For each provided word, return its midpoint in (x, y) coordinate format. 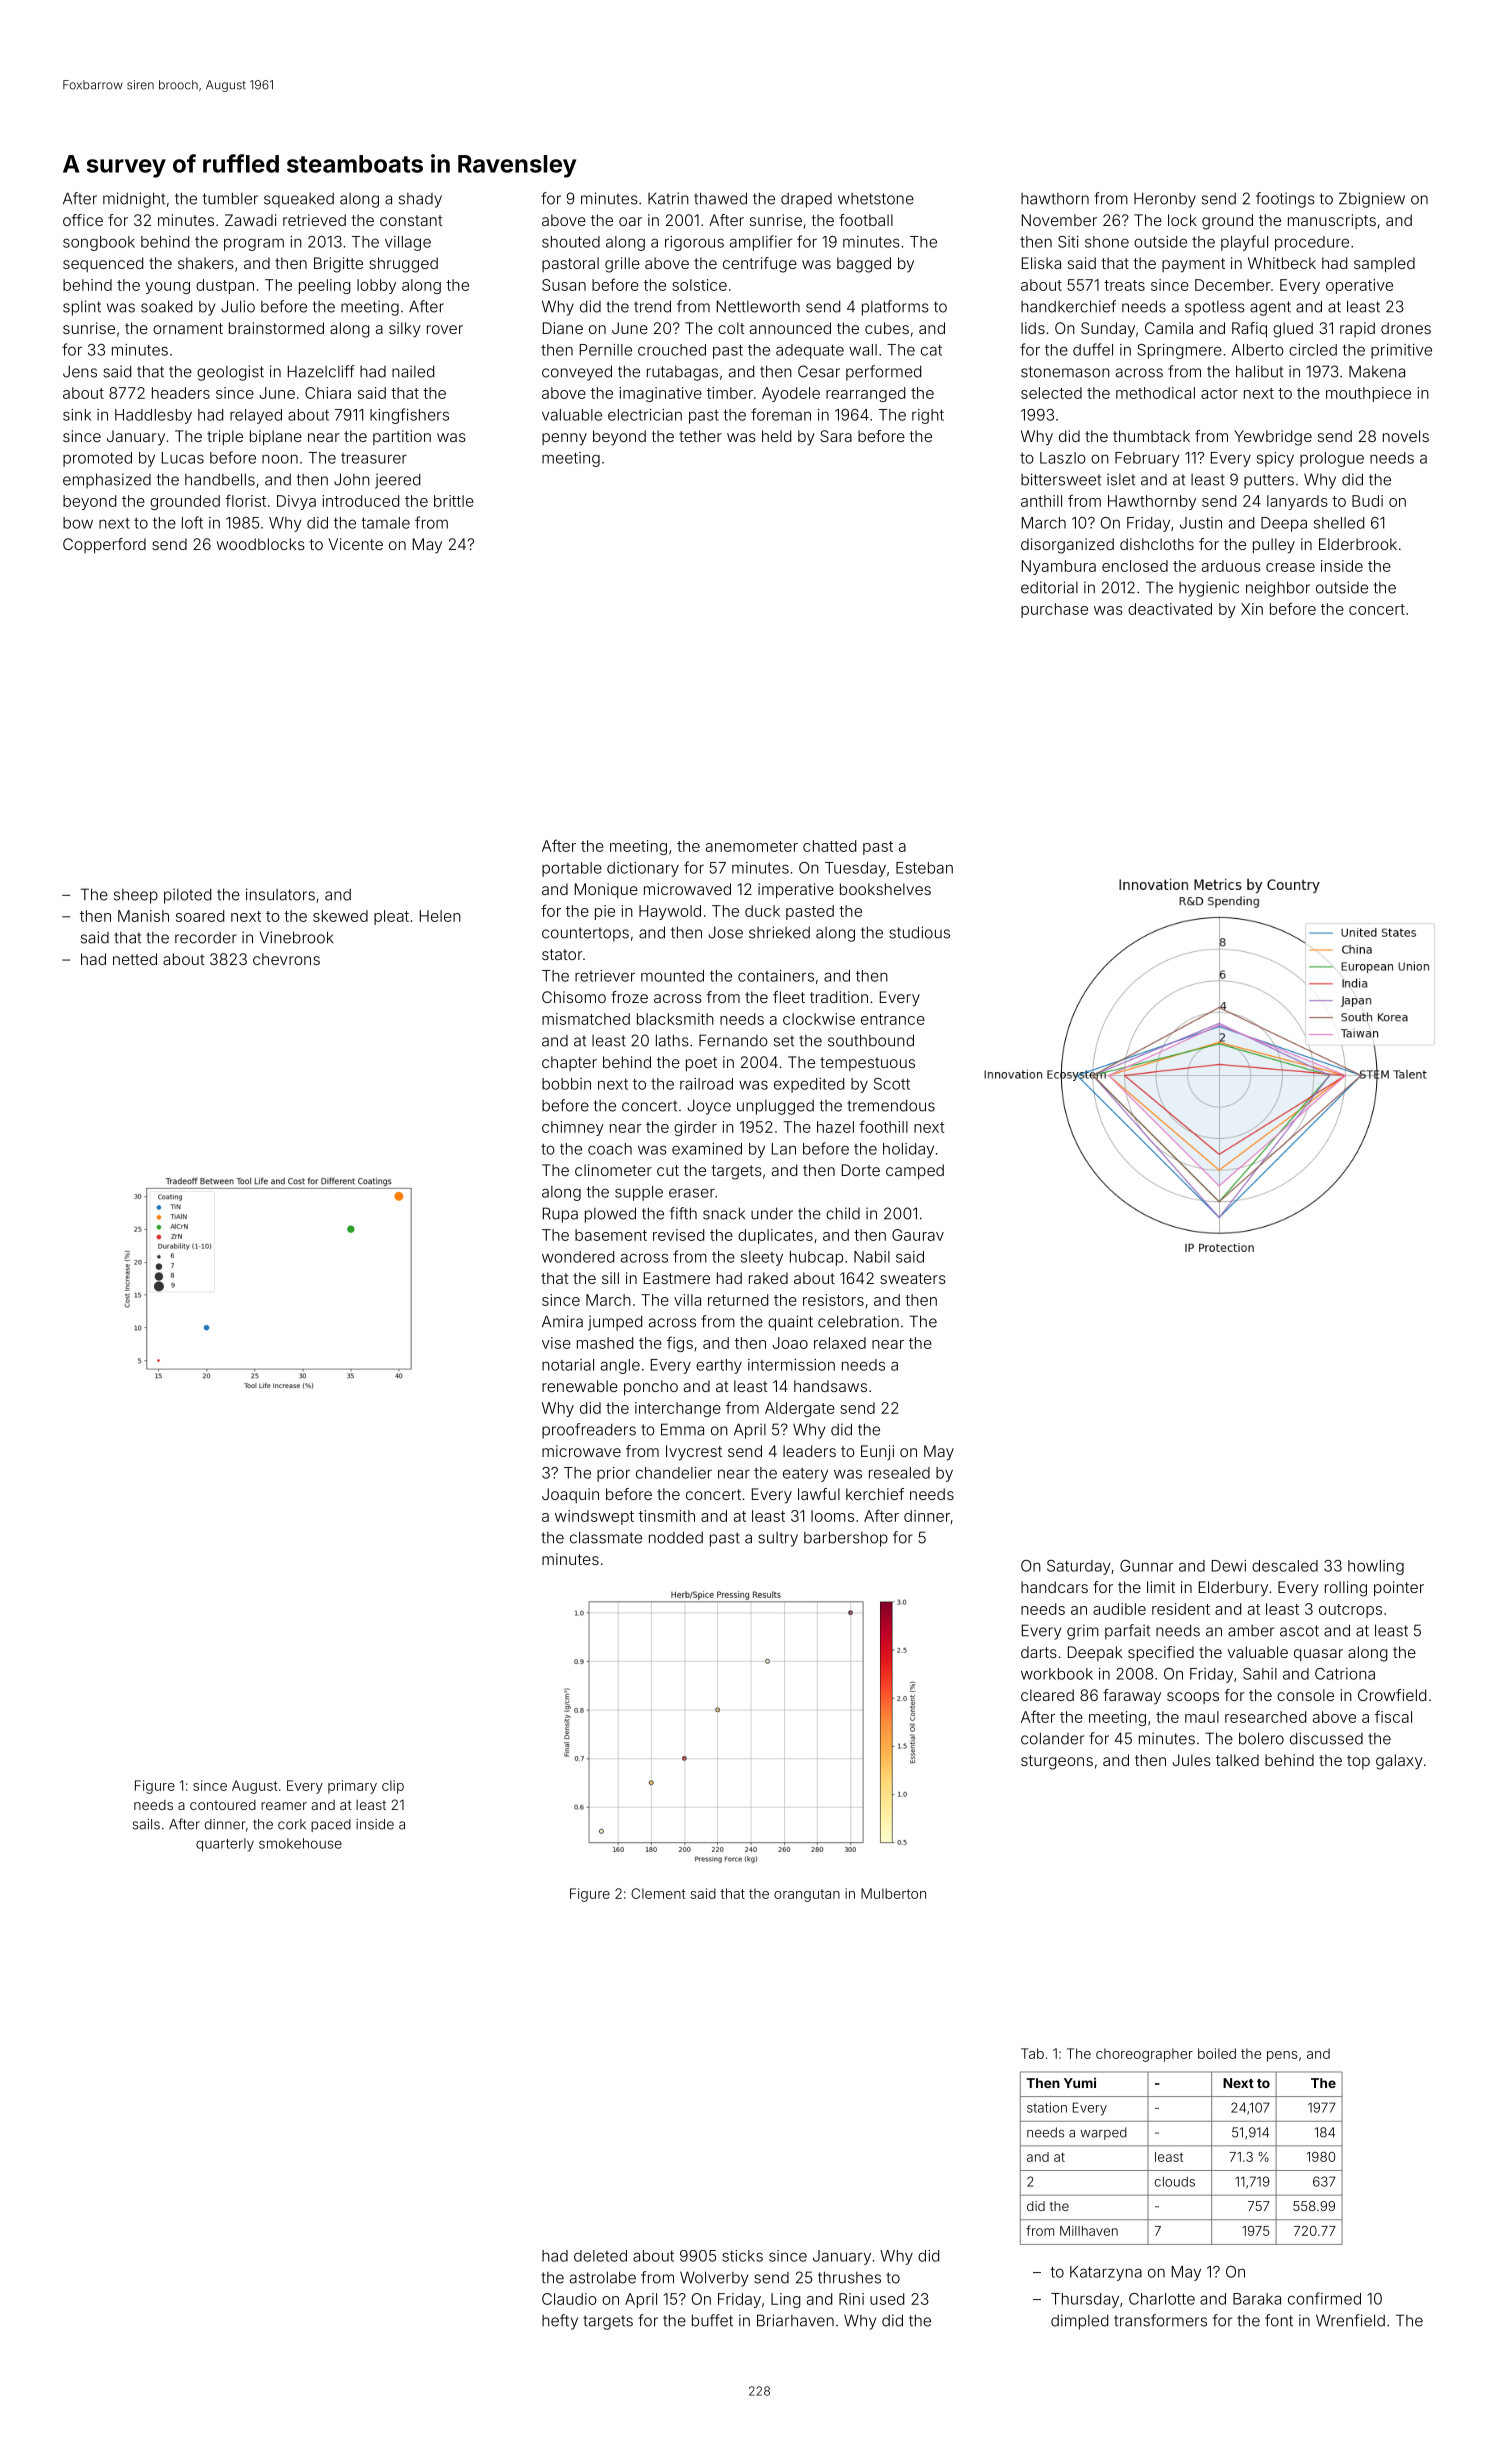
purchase (1054, 610)
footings (1285, 200)
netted (135, 959)
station (1047, 2107)
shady (420, 200)
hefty (560, 2322)
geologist (230, 373)
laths (672, 1040)
